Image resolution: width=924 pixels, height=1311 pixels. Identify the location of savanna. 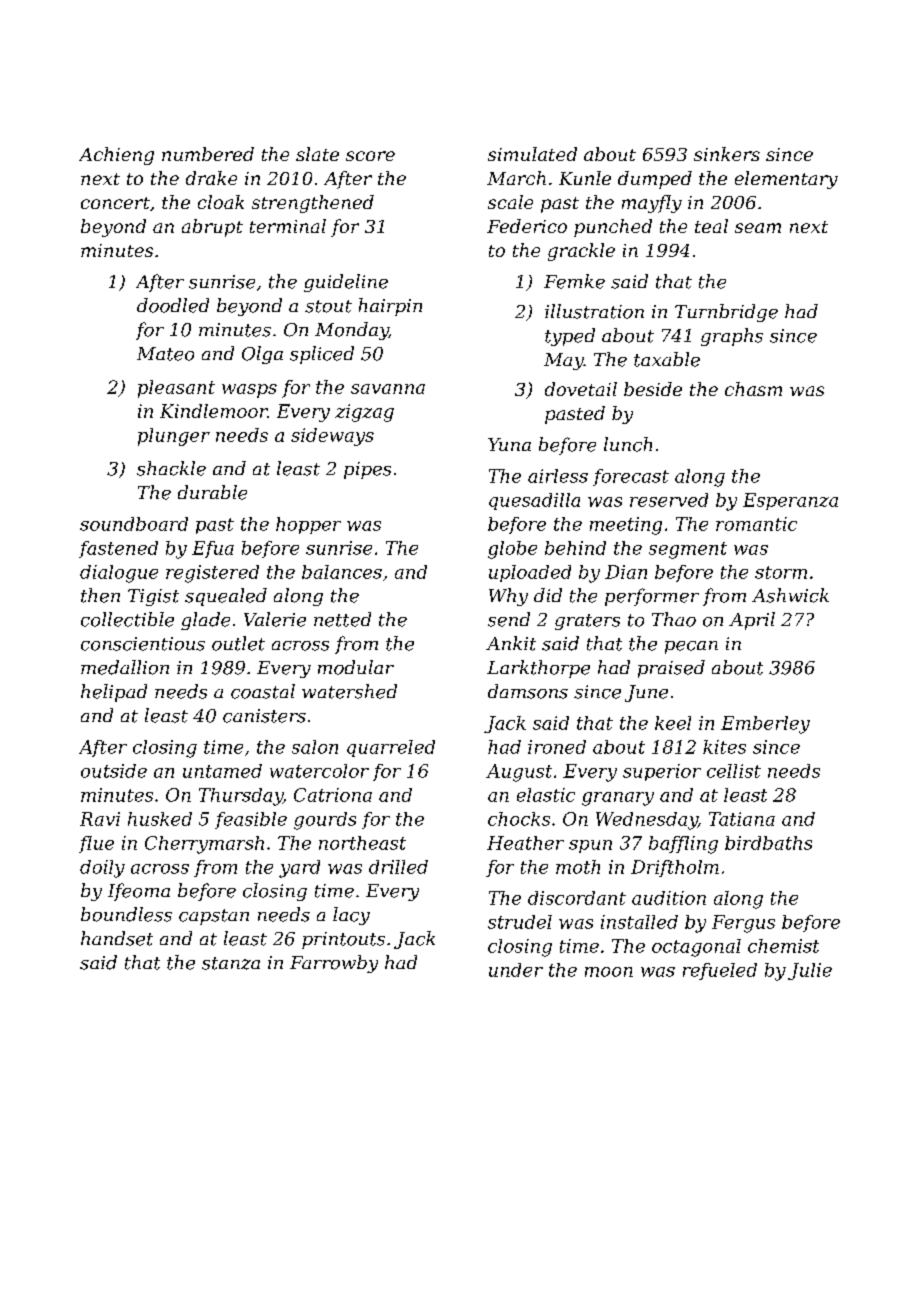
(388, 389).
